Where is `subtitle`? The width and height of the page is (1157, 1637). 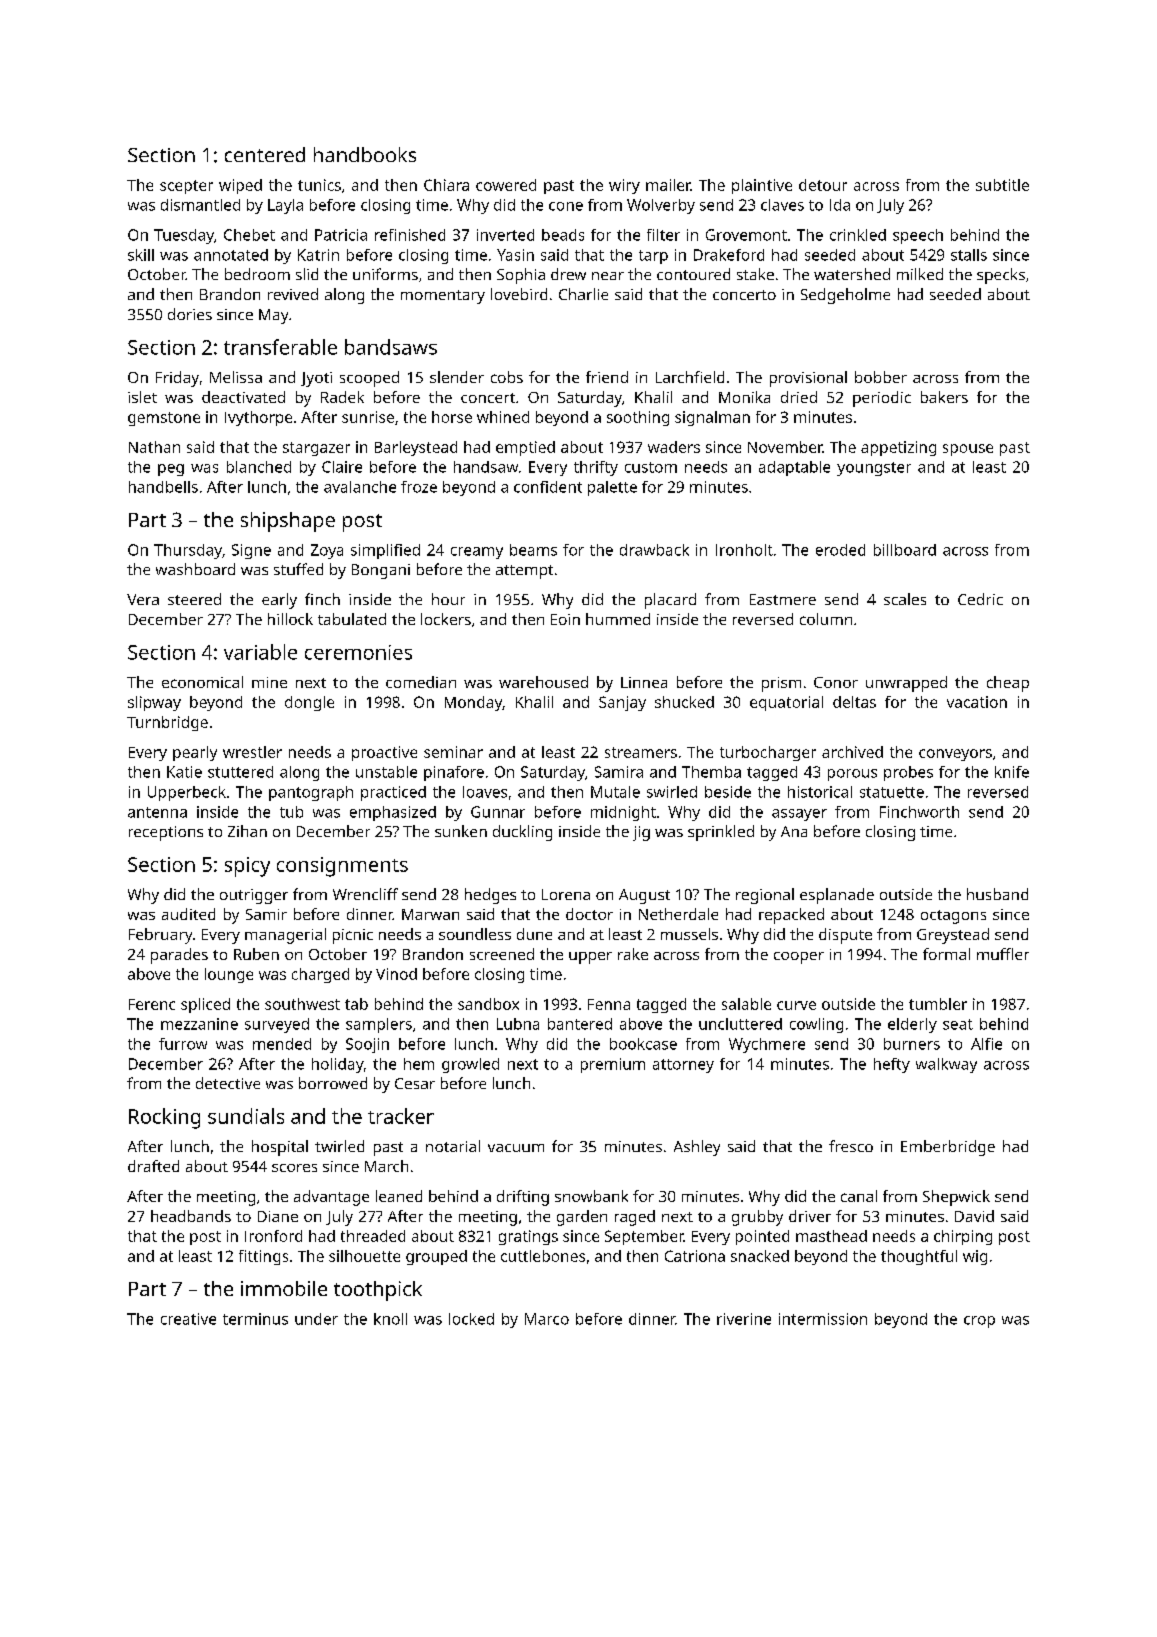
subtitle is located at coordinates (1002, 185).
